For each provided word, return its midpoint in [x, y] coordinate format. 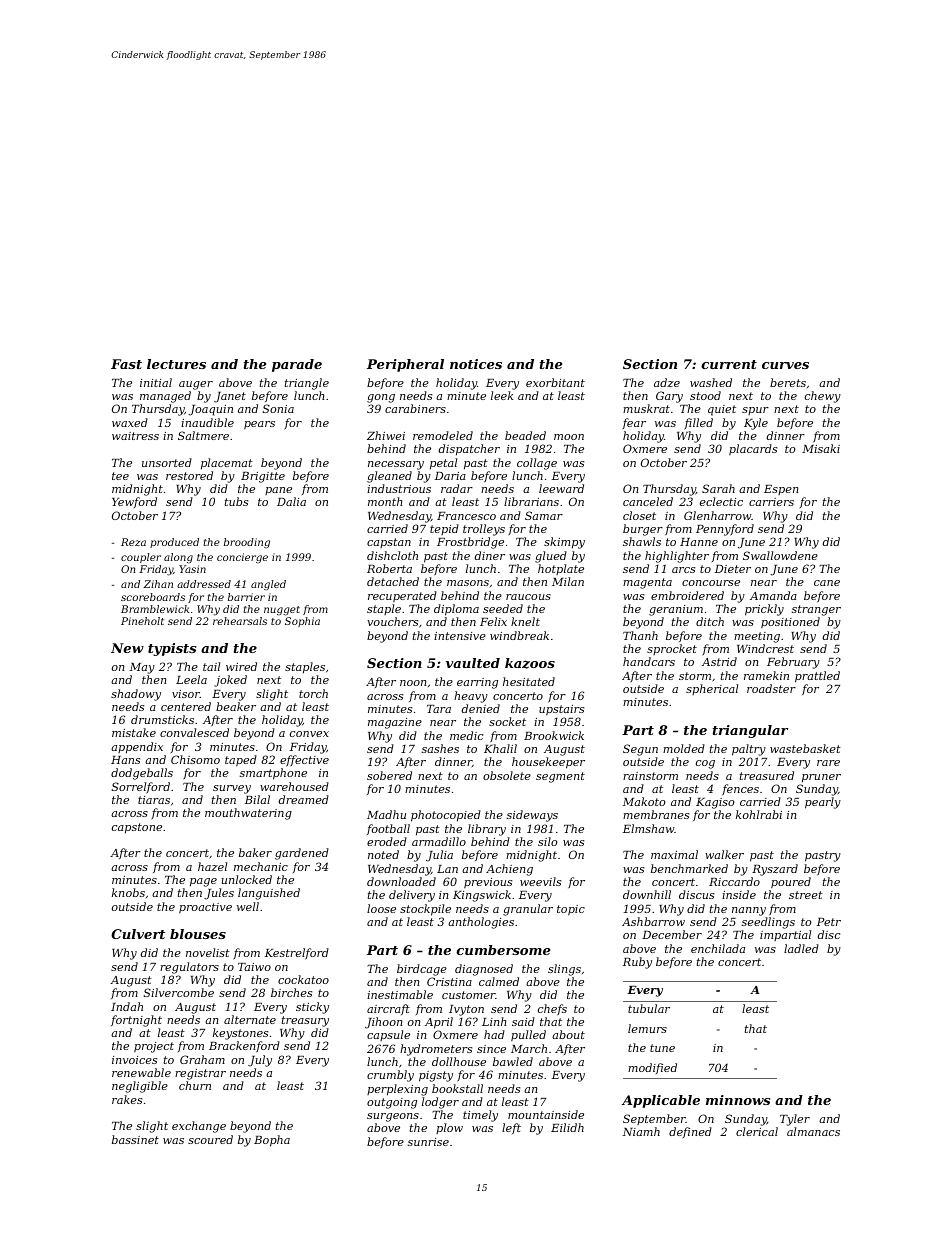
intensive [460, 636]
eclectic [721, 501]
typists [172, 649]
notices [476, 364]
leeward [561, 488]
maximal [674, 854]
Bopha [272, 1141]
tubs [236, 501]
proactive [205, 908]
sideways [532, 816]
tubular [649, 1008]
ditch [710, 621]
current [729, 364]
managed [165, 397]
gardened [302, 854]
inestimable [400, 994]
